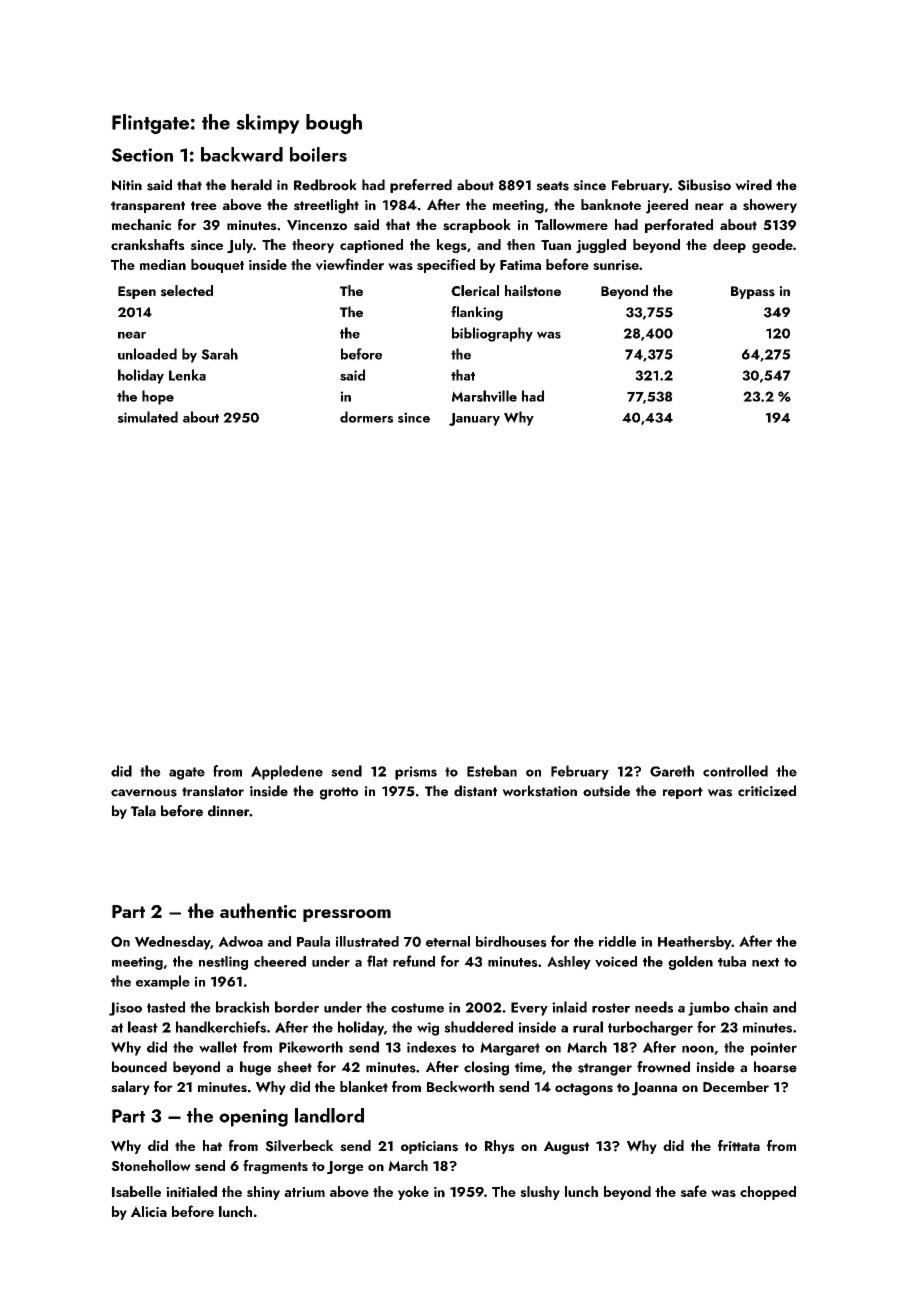 This screenshot has height=1316, width=908. Describe the element at coordinates (540, 1193) in the screenshot. I see `slushy` at that location.
